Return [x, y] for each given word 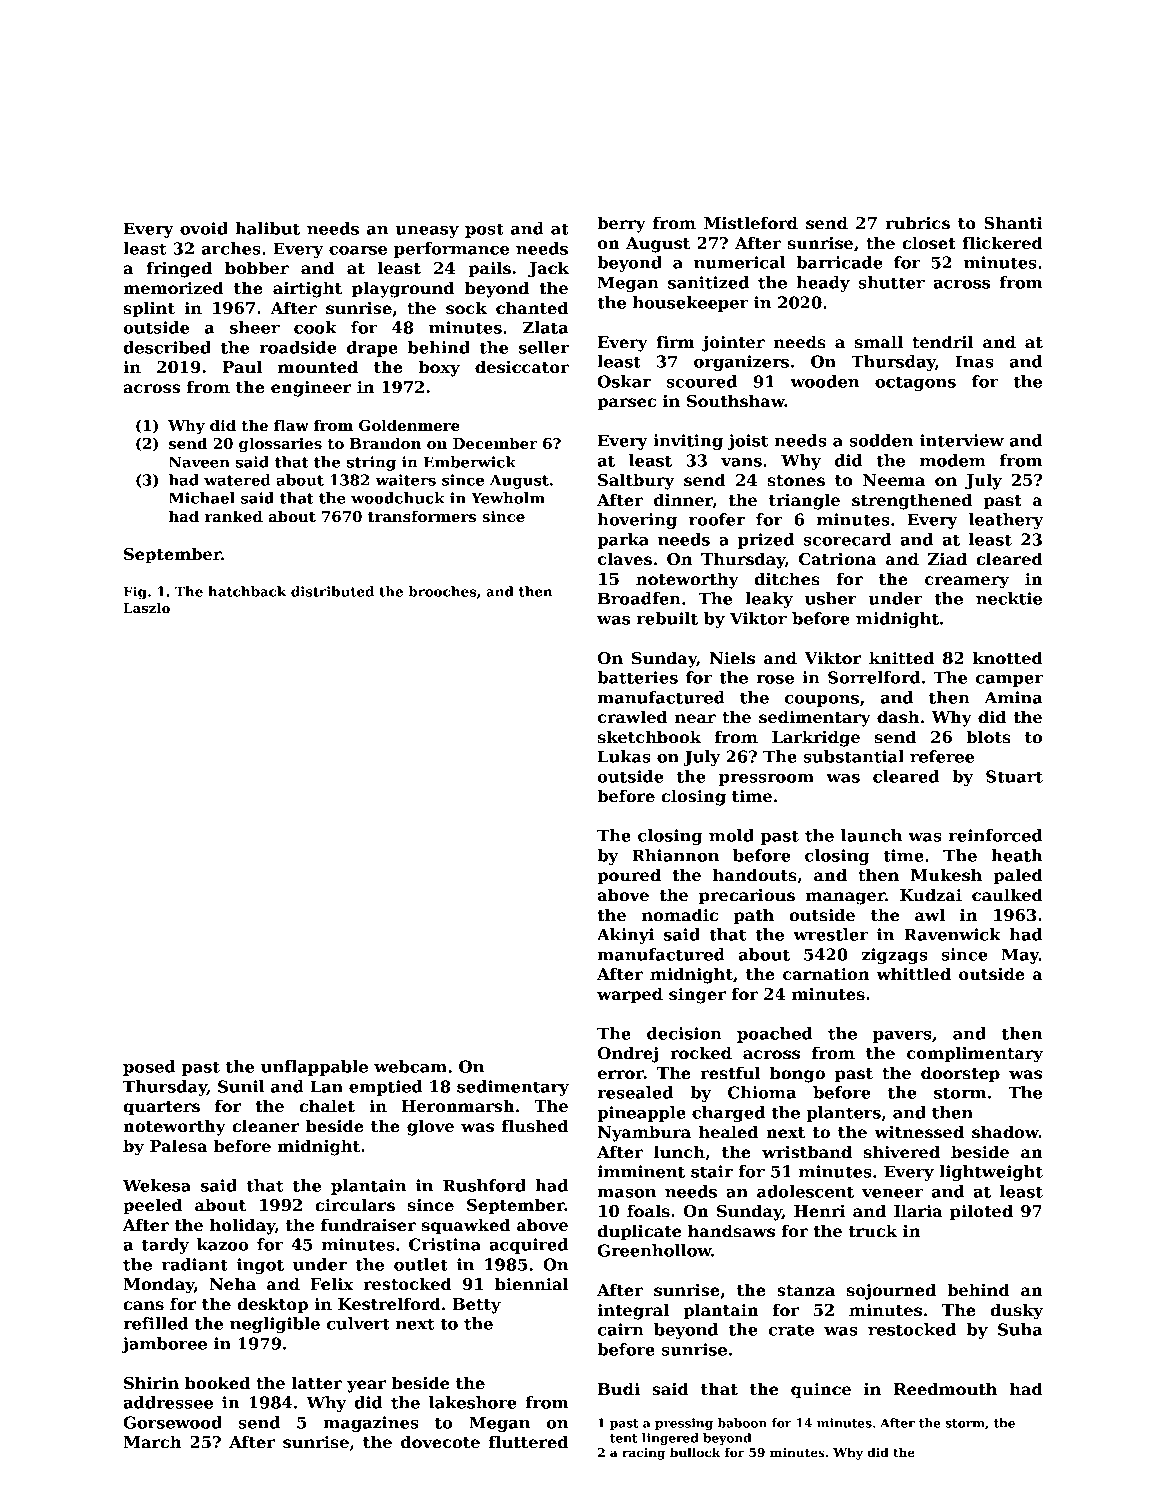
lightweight [991, 1173]
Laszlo [146, 607]
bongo [797, 1074]
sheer [255, 327]
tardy [165, 1246]
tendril [943, 342]
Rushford [484, 1185]
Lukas [624, 756]
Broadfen [639, 598]
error [621, 1075]
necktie [1009, 598]
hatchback [247, 591]
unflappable [314, 1068]
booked [217, 1383]
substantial [853, 756]
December [495, 443]
